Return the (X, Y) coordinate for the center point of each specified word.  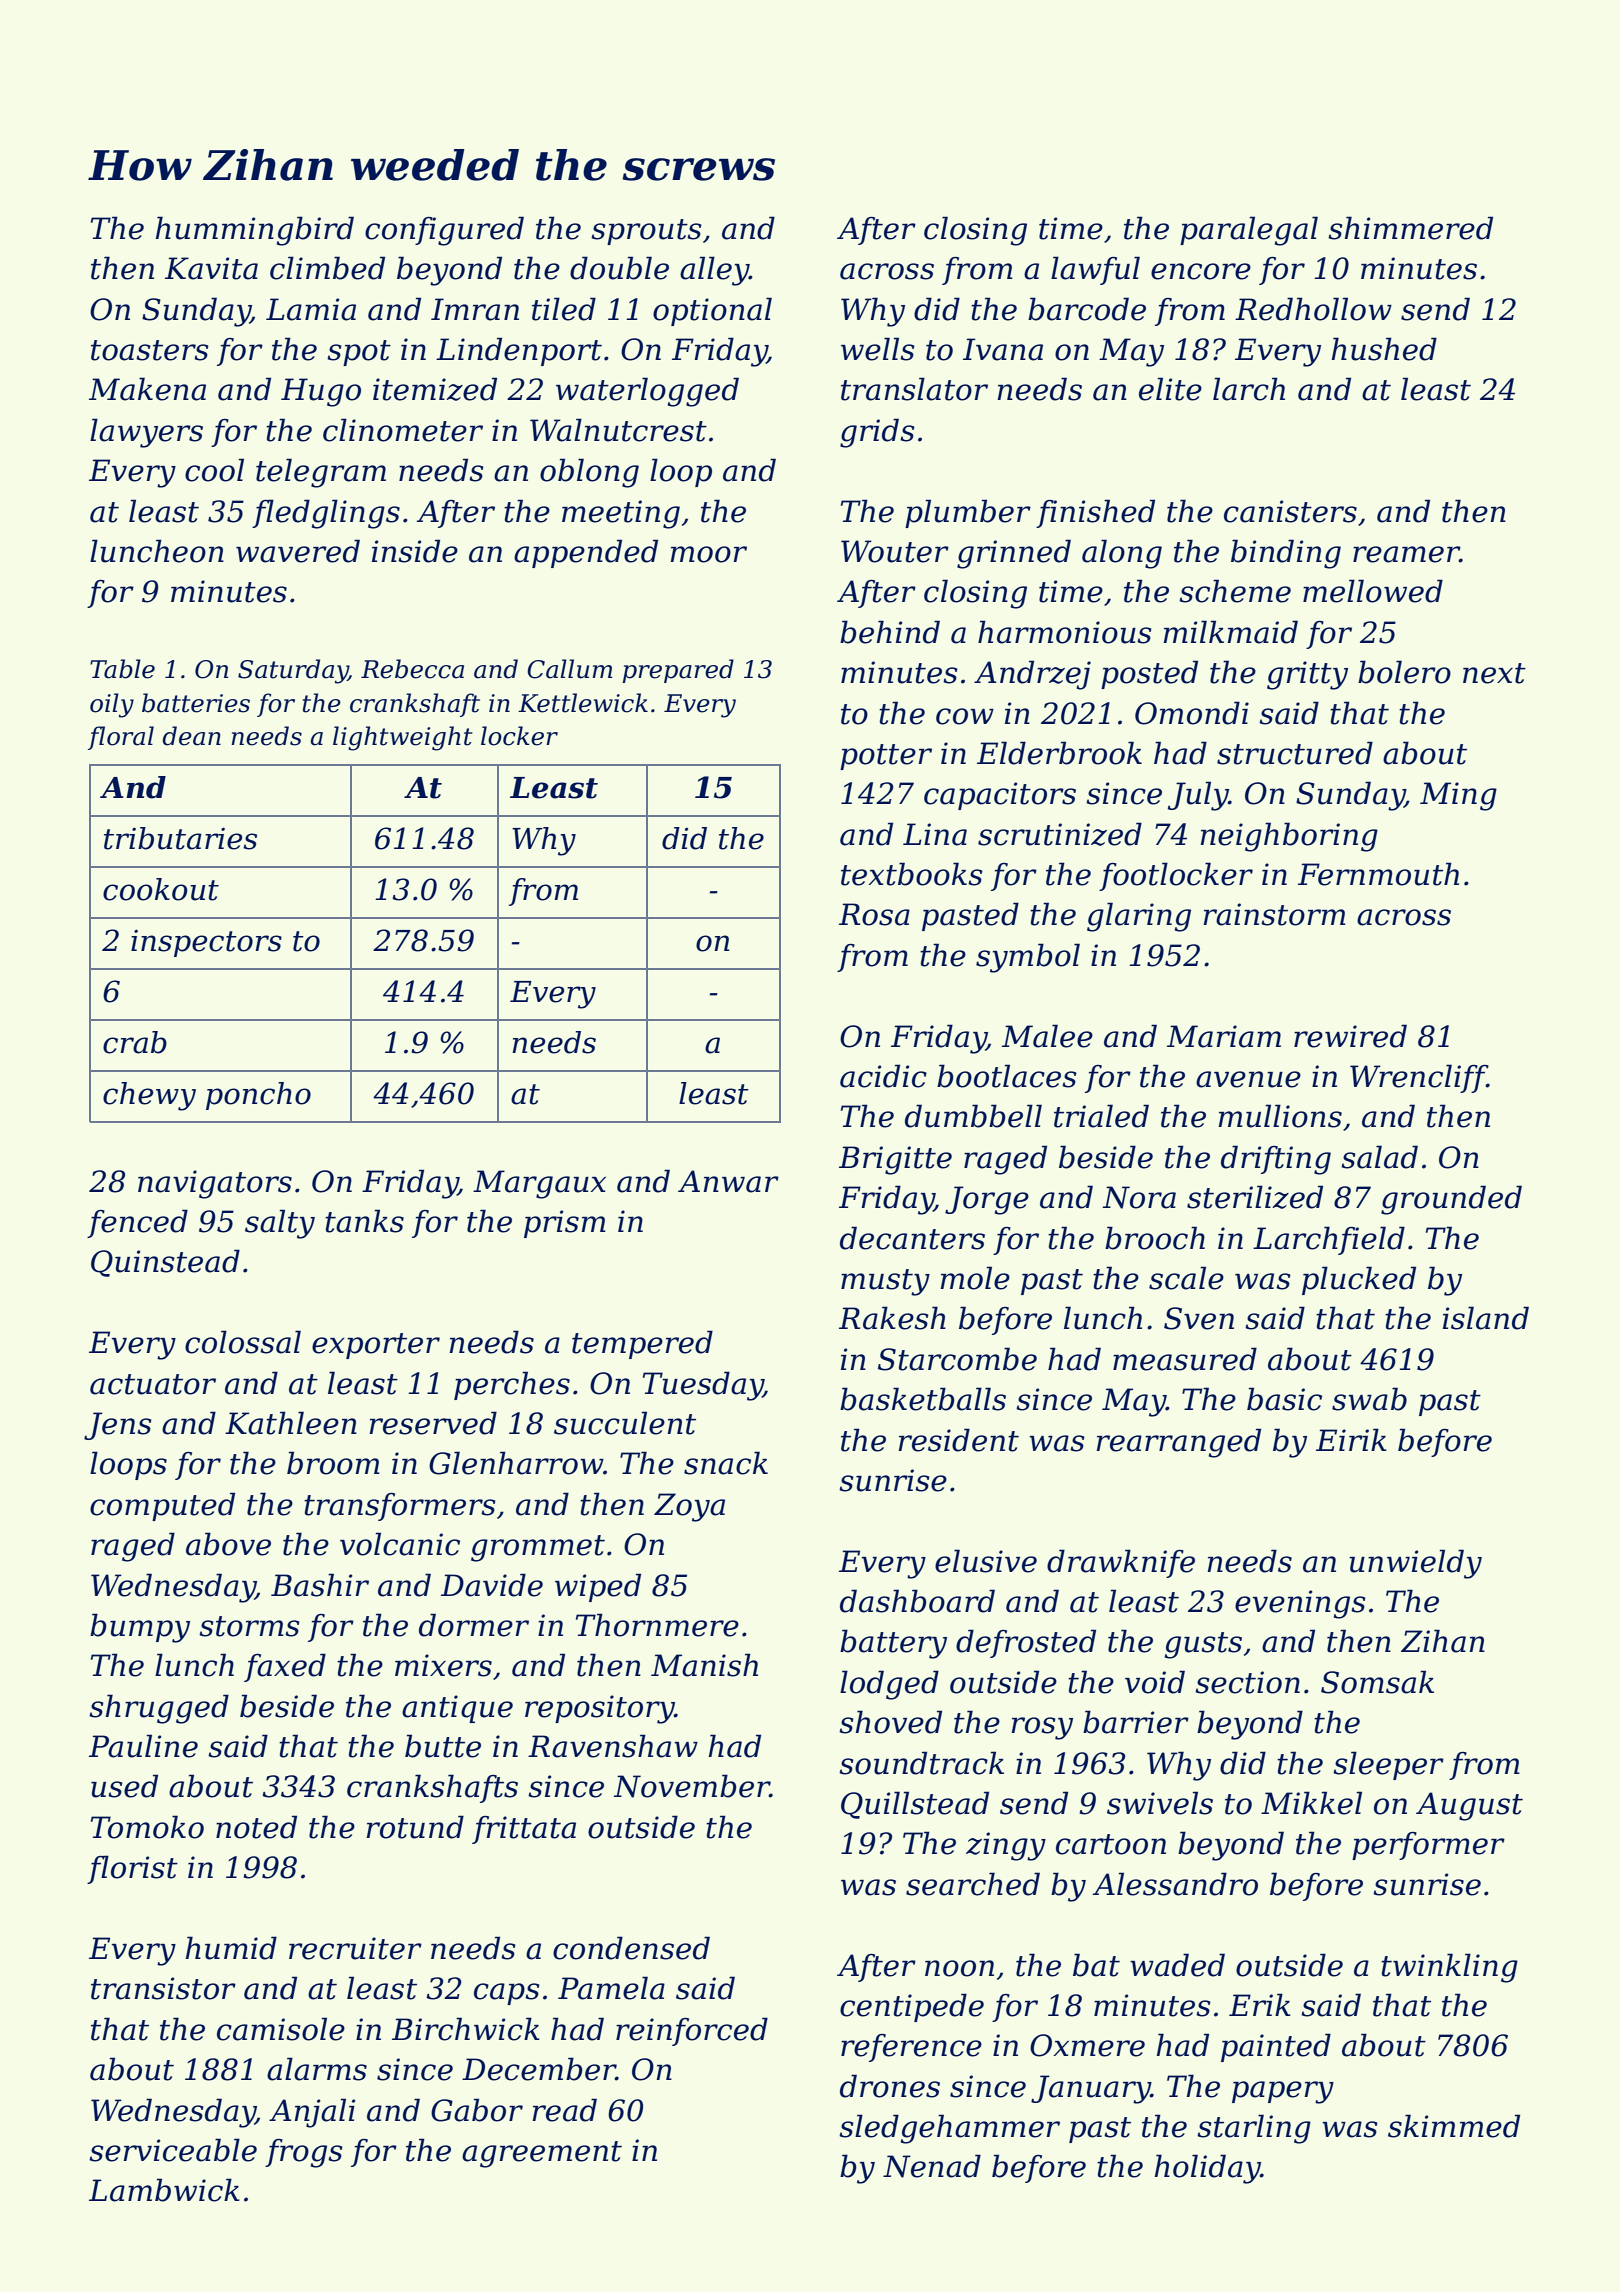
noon (959, 1968)
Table (122, 669)
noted (256, 1827)
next (1494, 673)
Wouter (895, 551)
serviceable (173, 2150)
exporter (376, 1346)
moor (708, 554)
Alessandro (1175, 1884)
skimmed (1454, 2126)
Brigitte (895, 1160)
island (1486, 1318)
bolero (1404, 672)
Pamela (611, 1988)
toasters (150, 350)
